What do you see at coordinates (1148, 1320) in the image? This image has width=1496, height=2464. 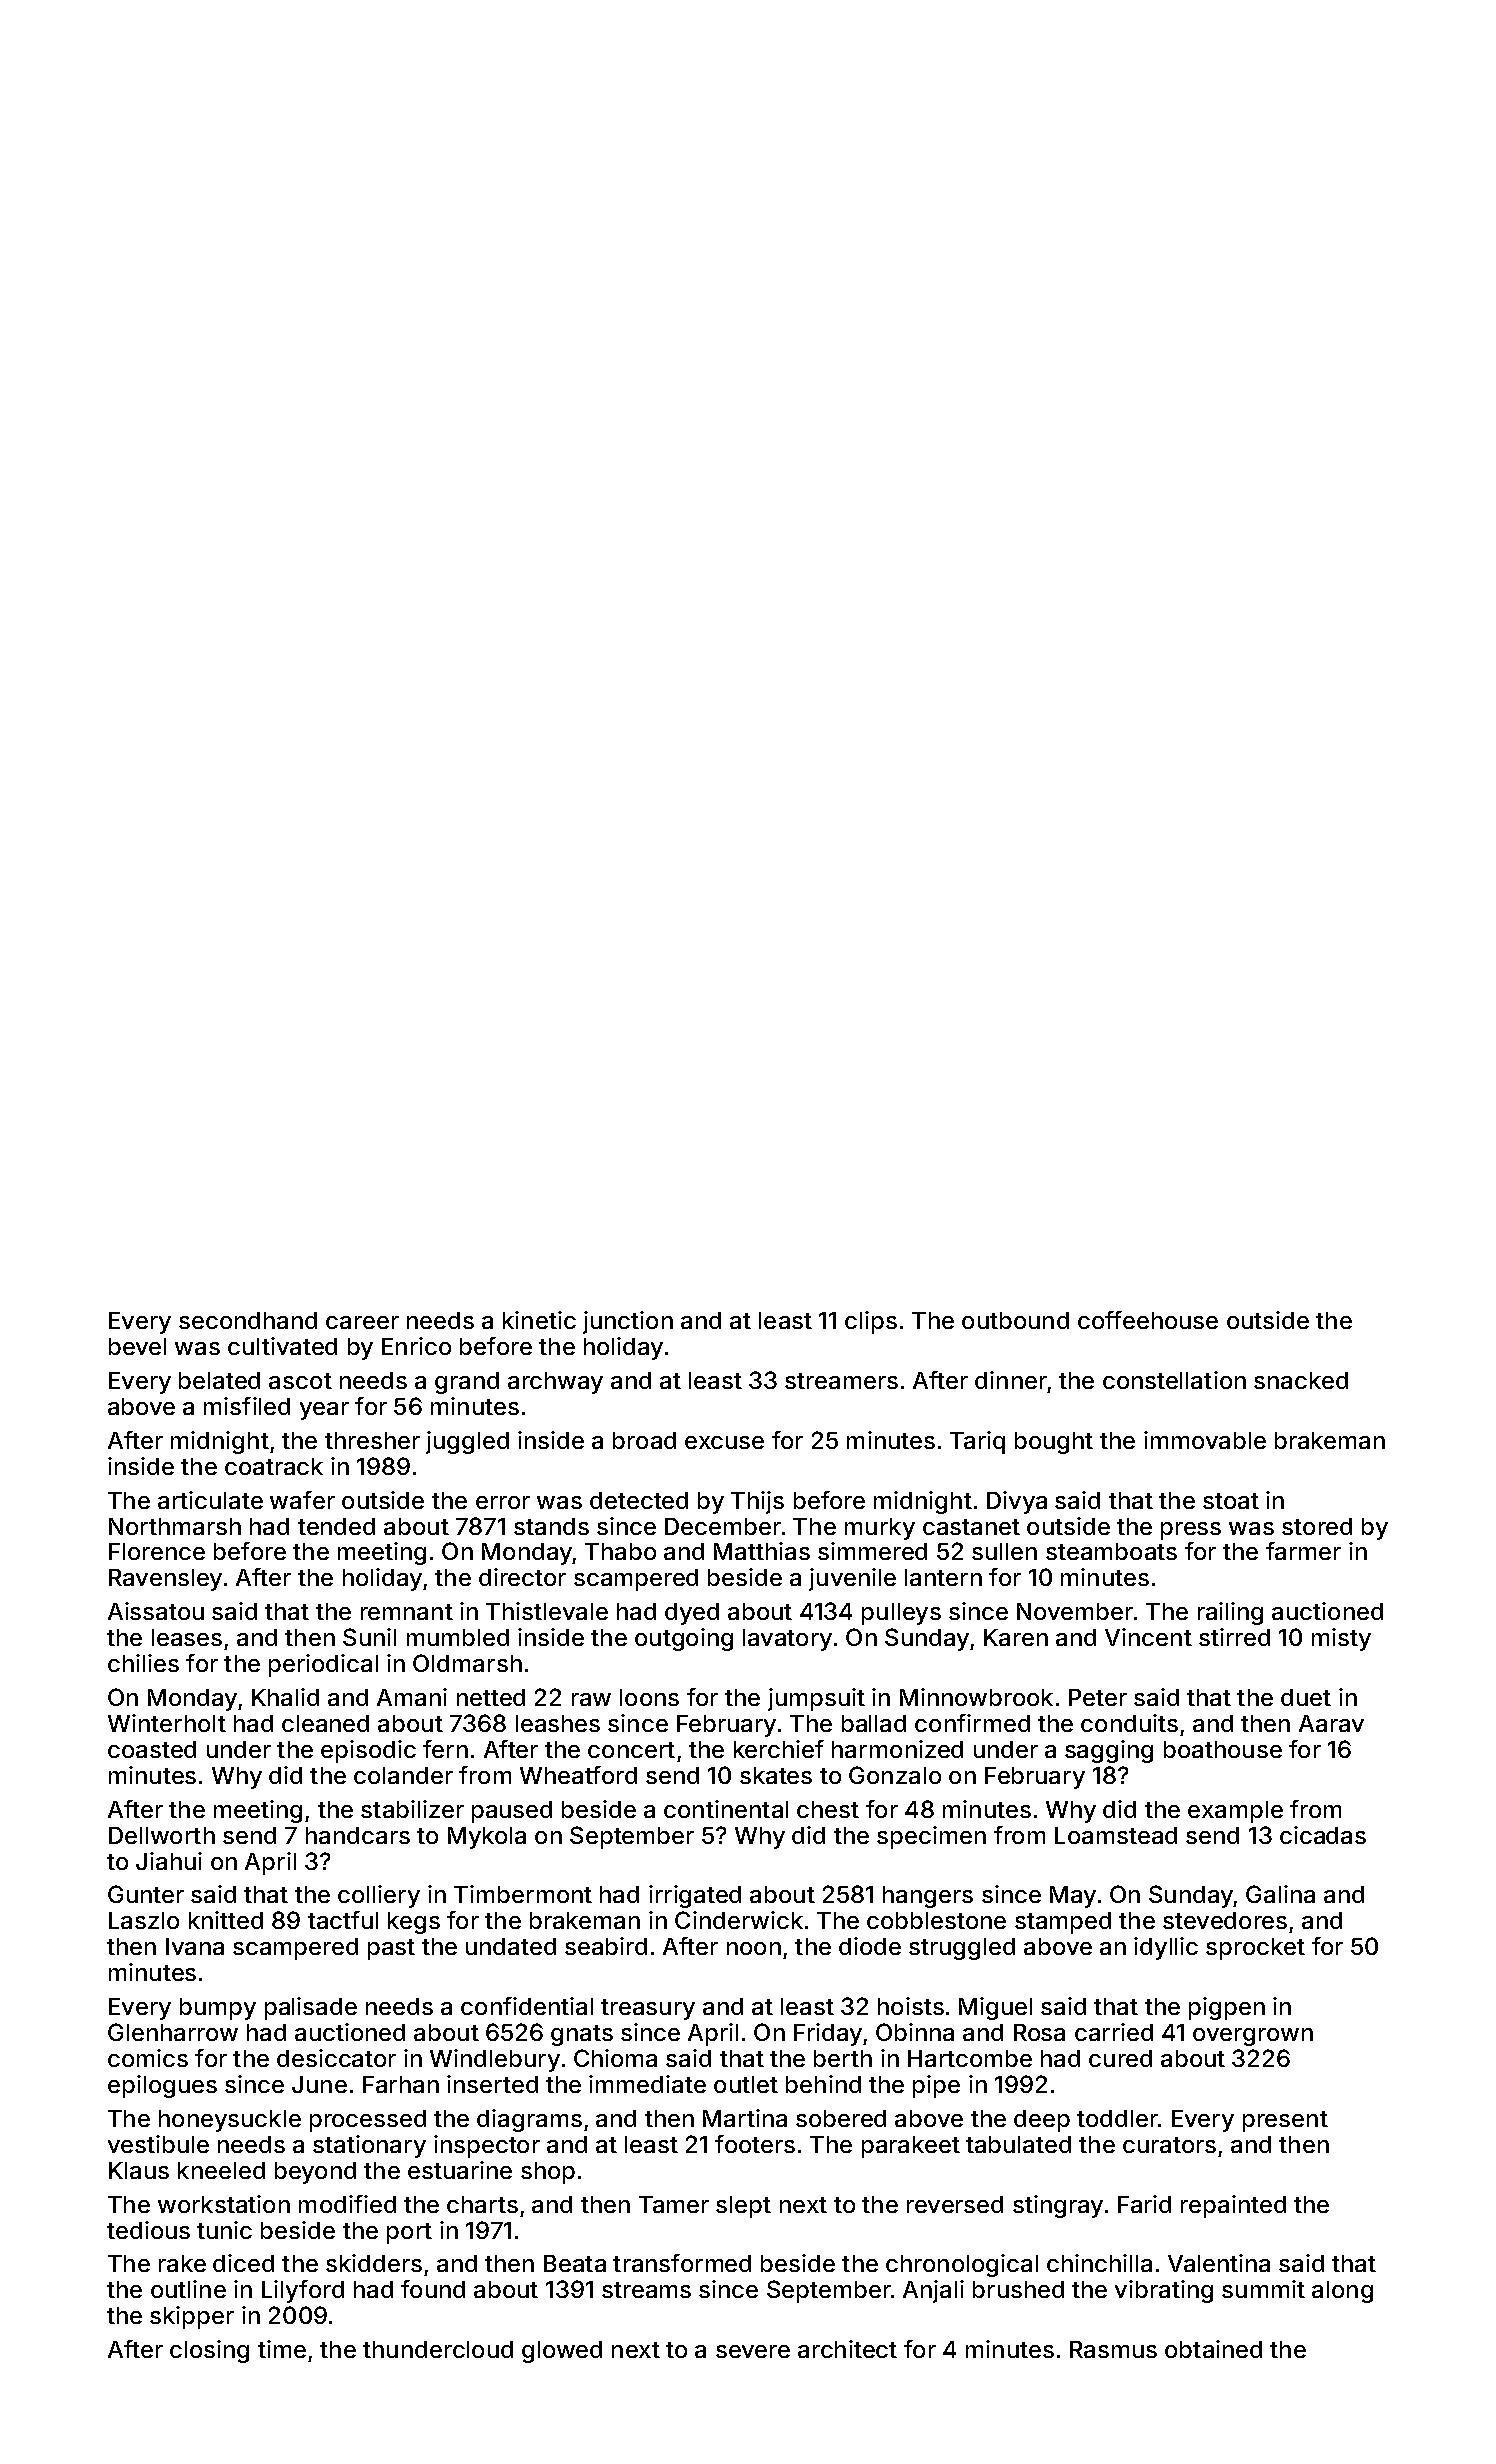 I see `coffeehouse` at bounding box center [1148, 1320].
